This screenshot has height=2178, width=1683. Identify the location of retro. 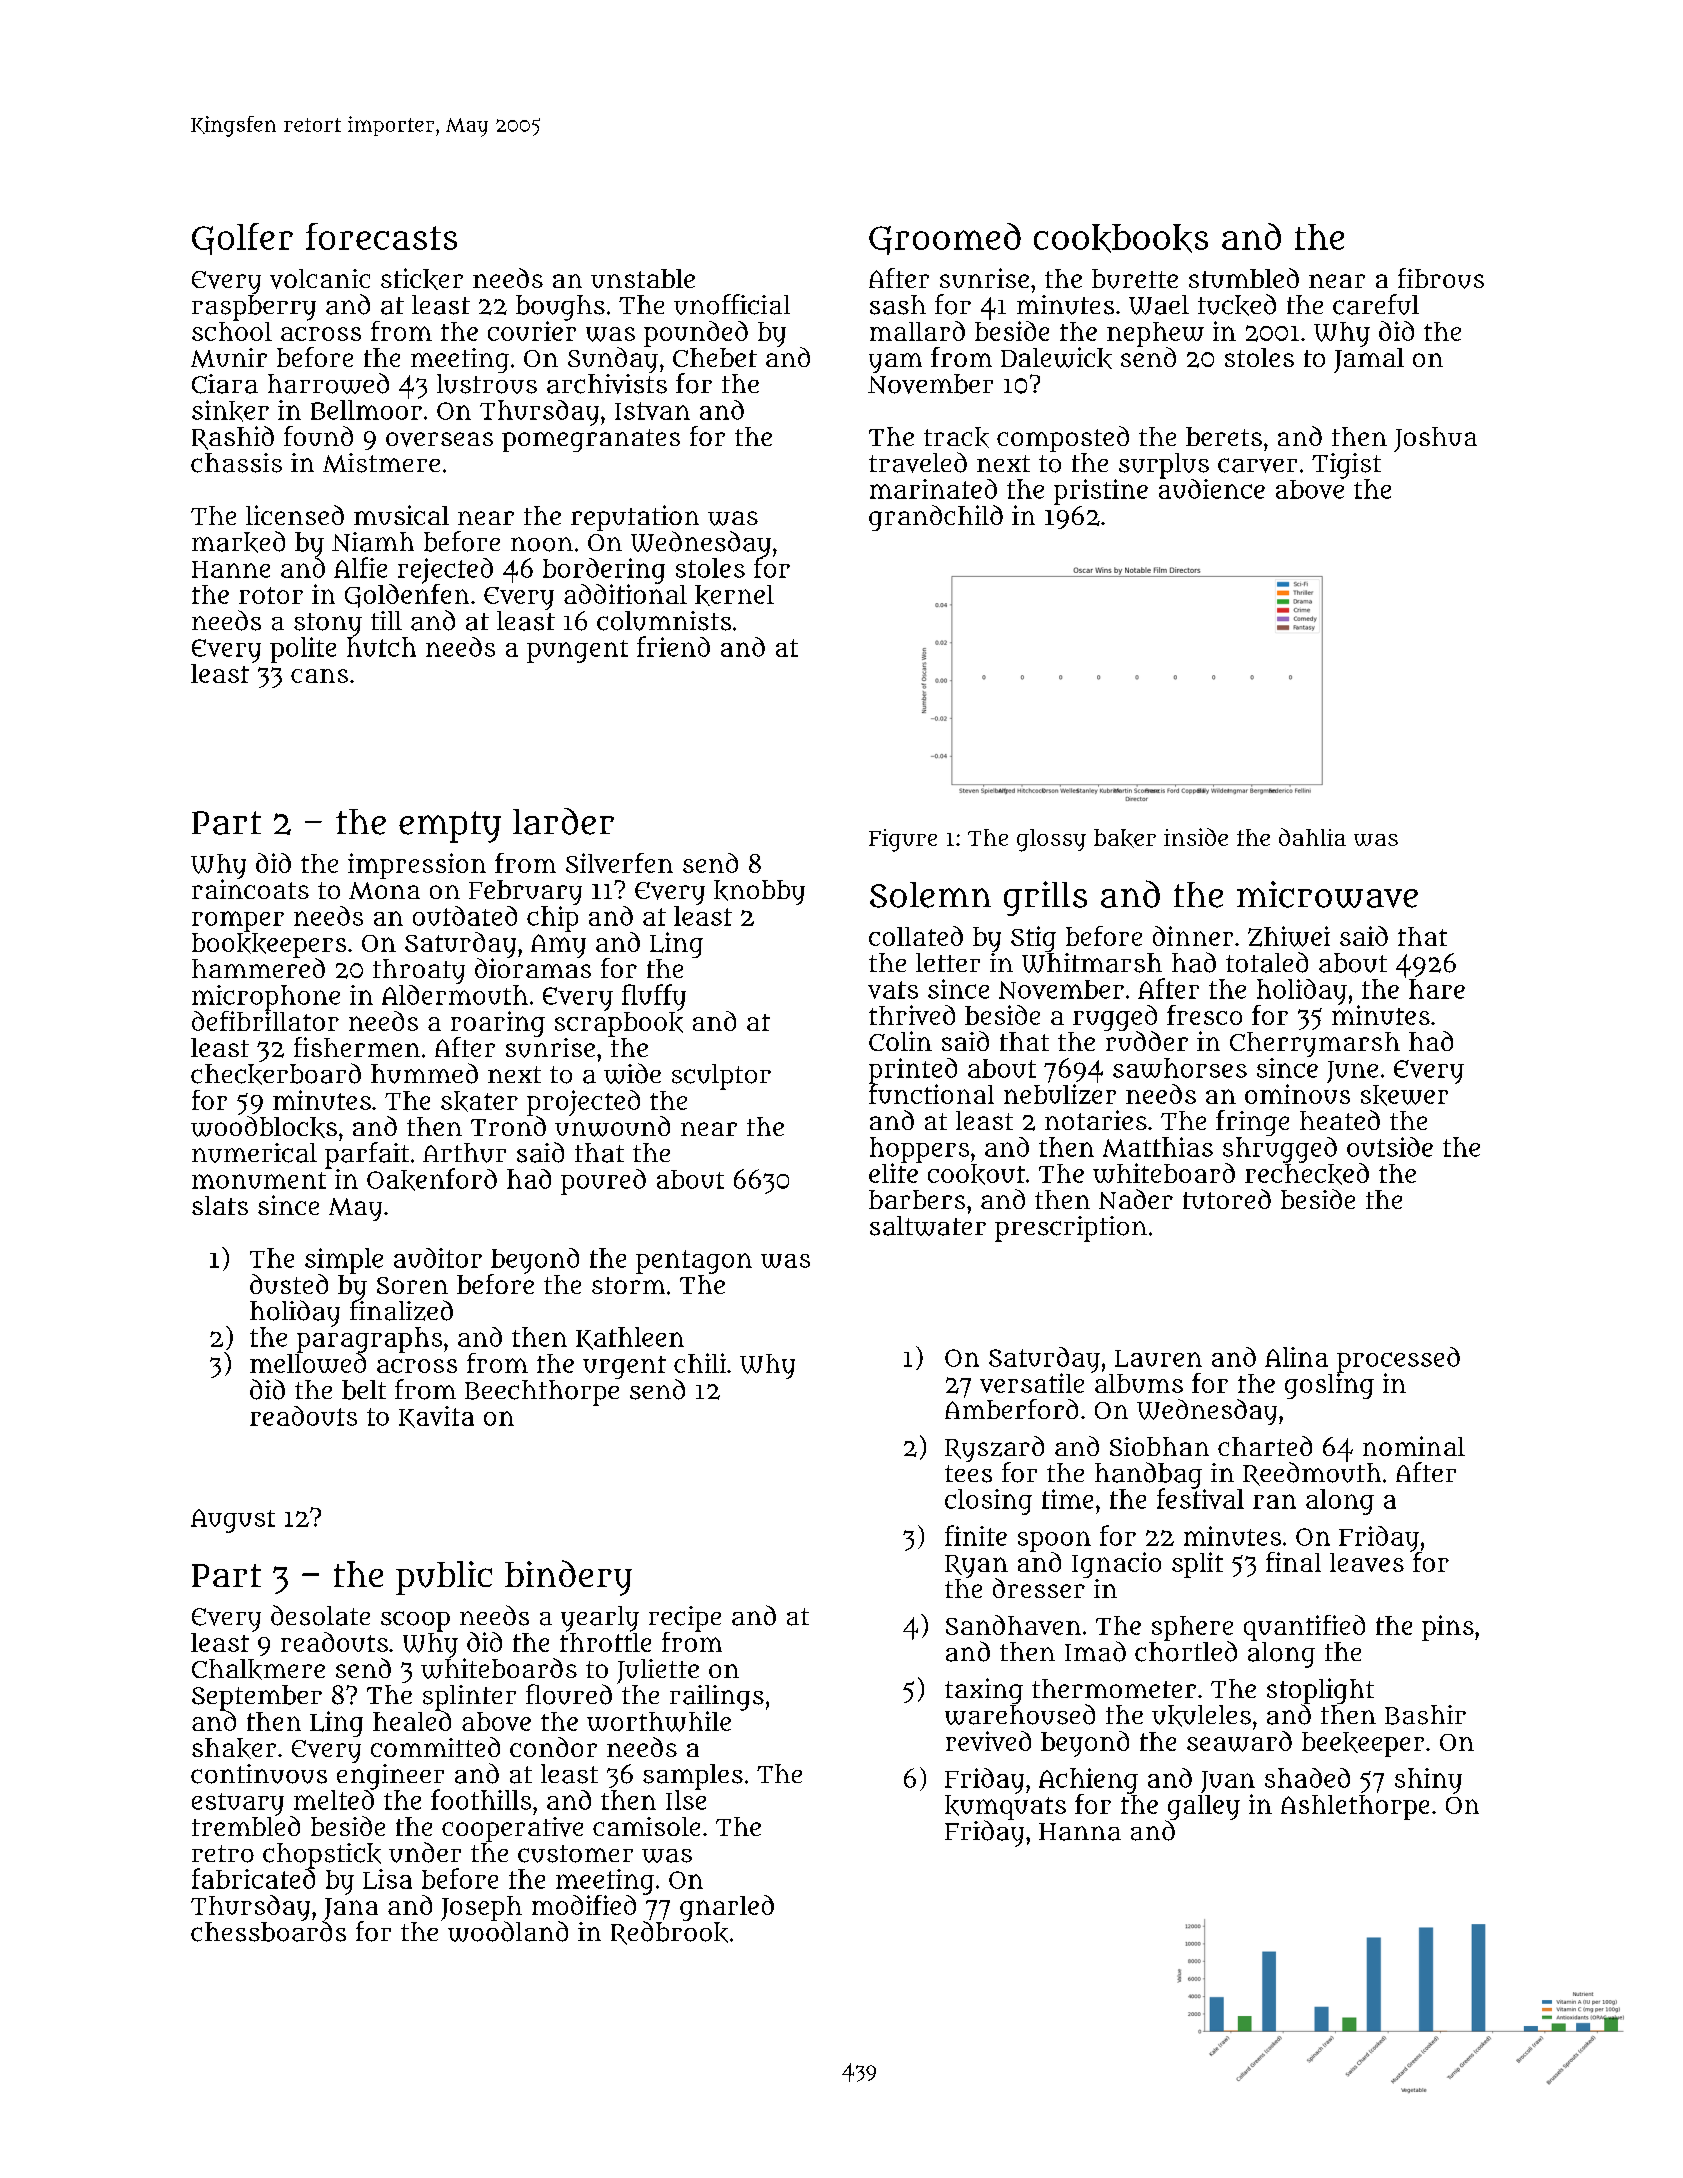
(223, 1854).
